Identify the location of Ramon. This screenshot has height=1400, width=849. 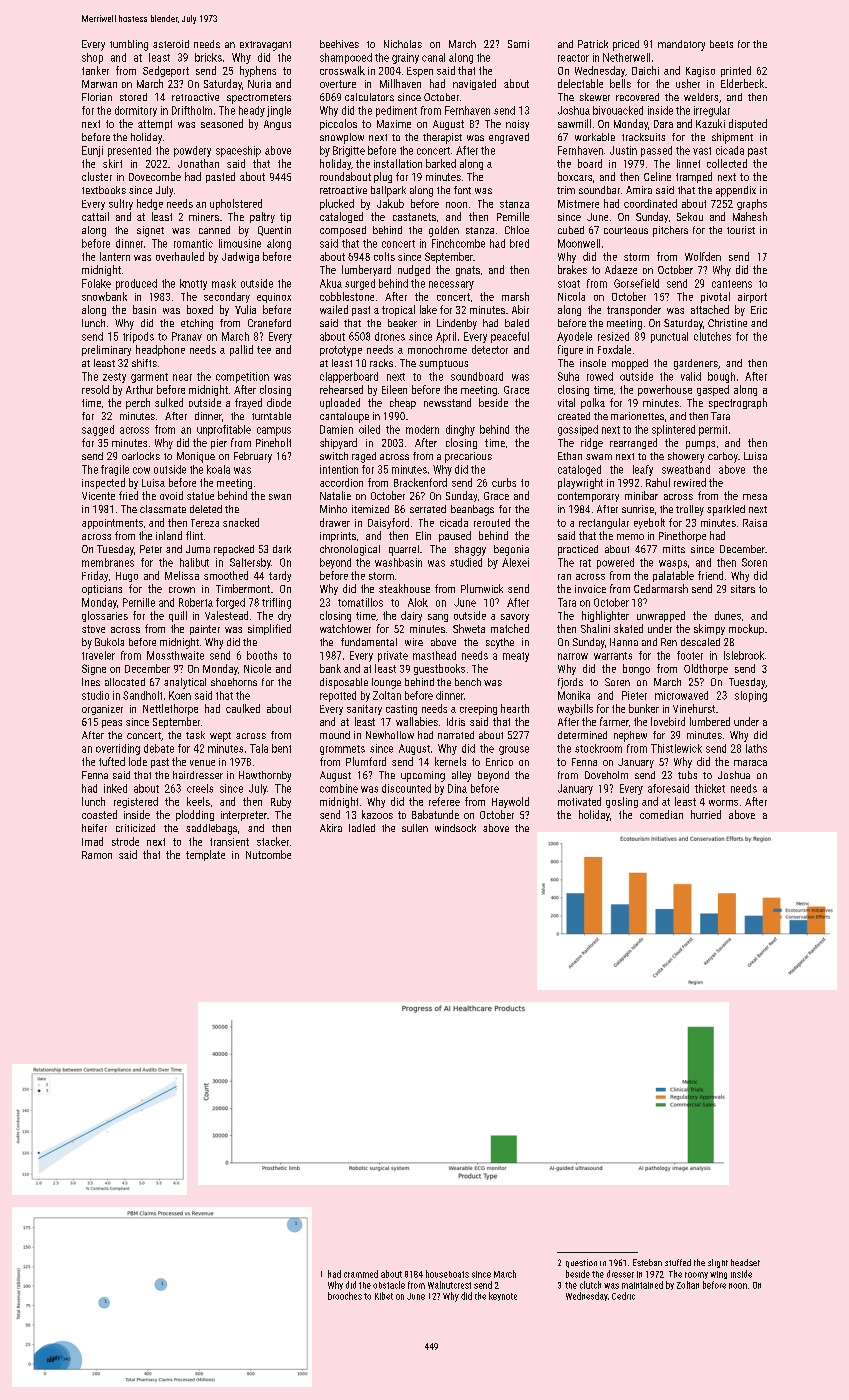
(97, 855).
